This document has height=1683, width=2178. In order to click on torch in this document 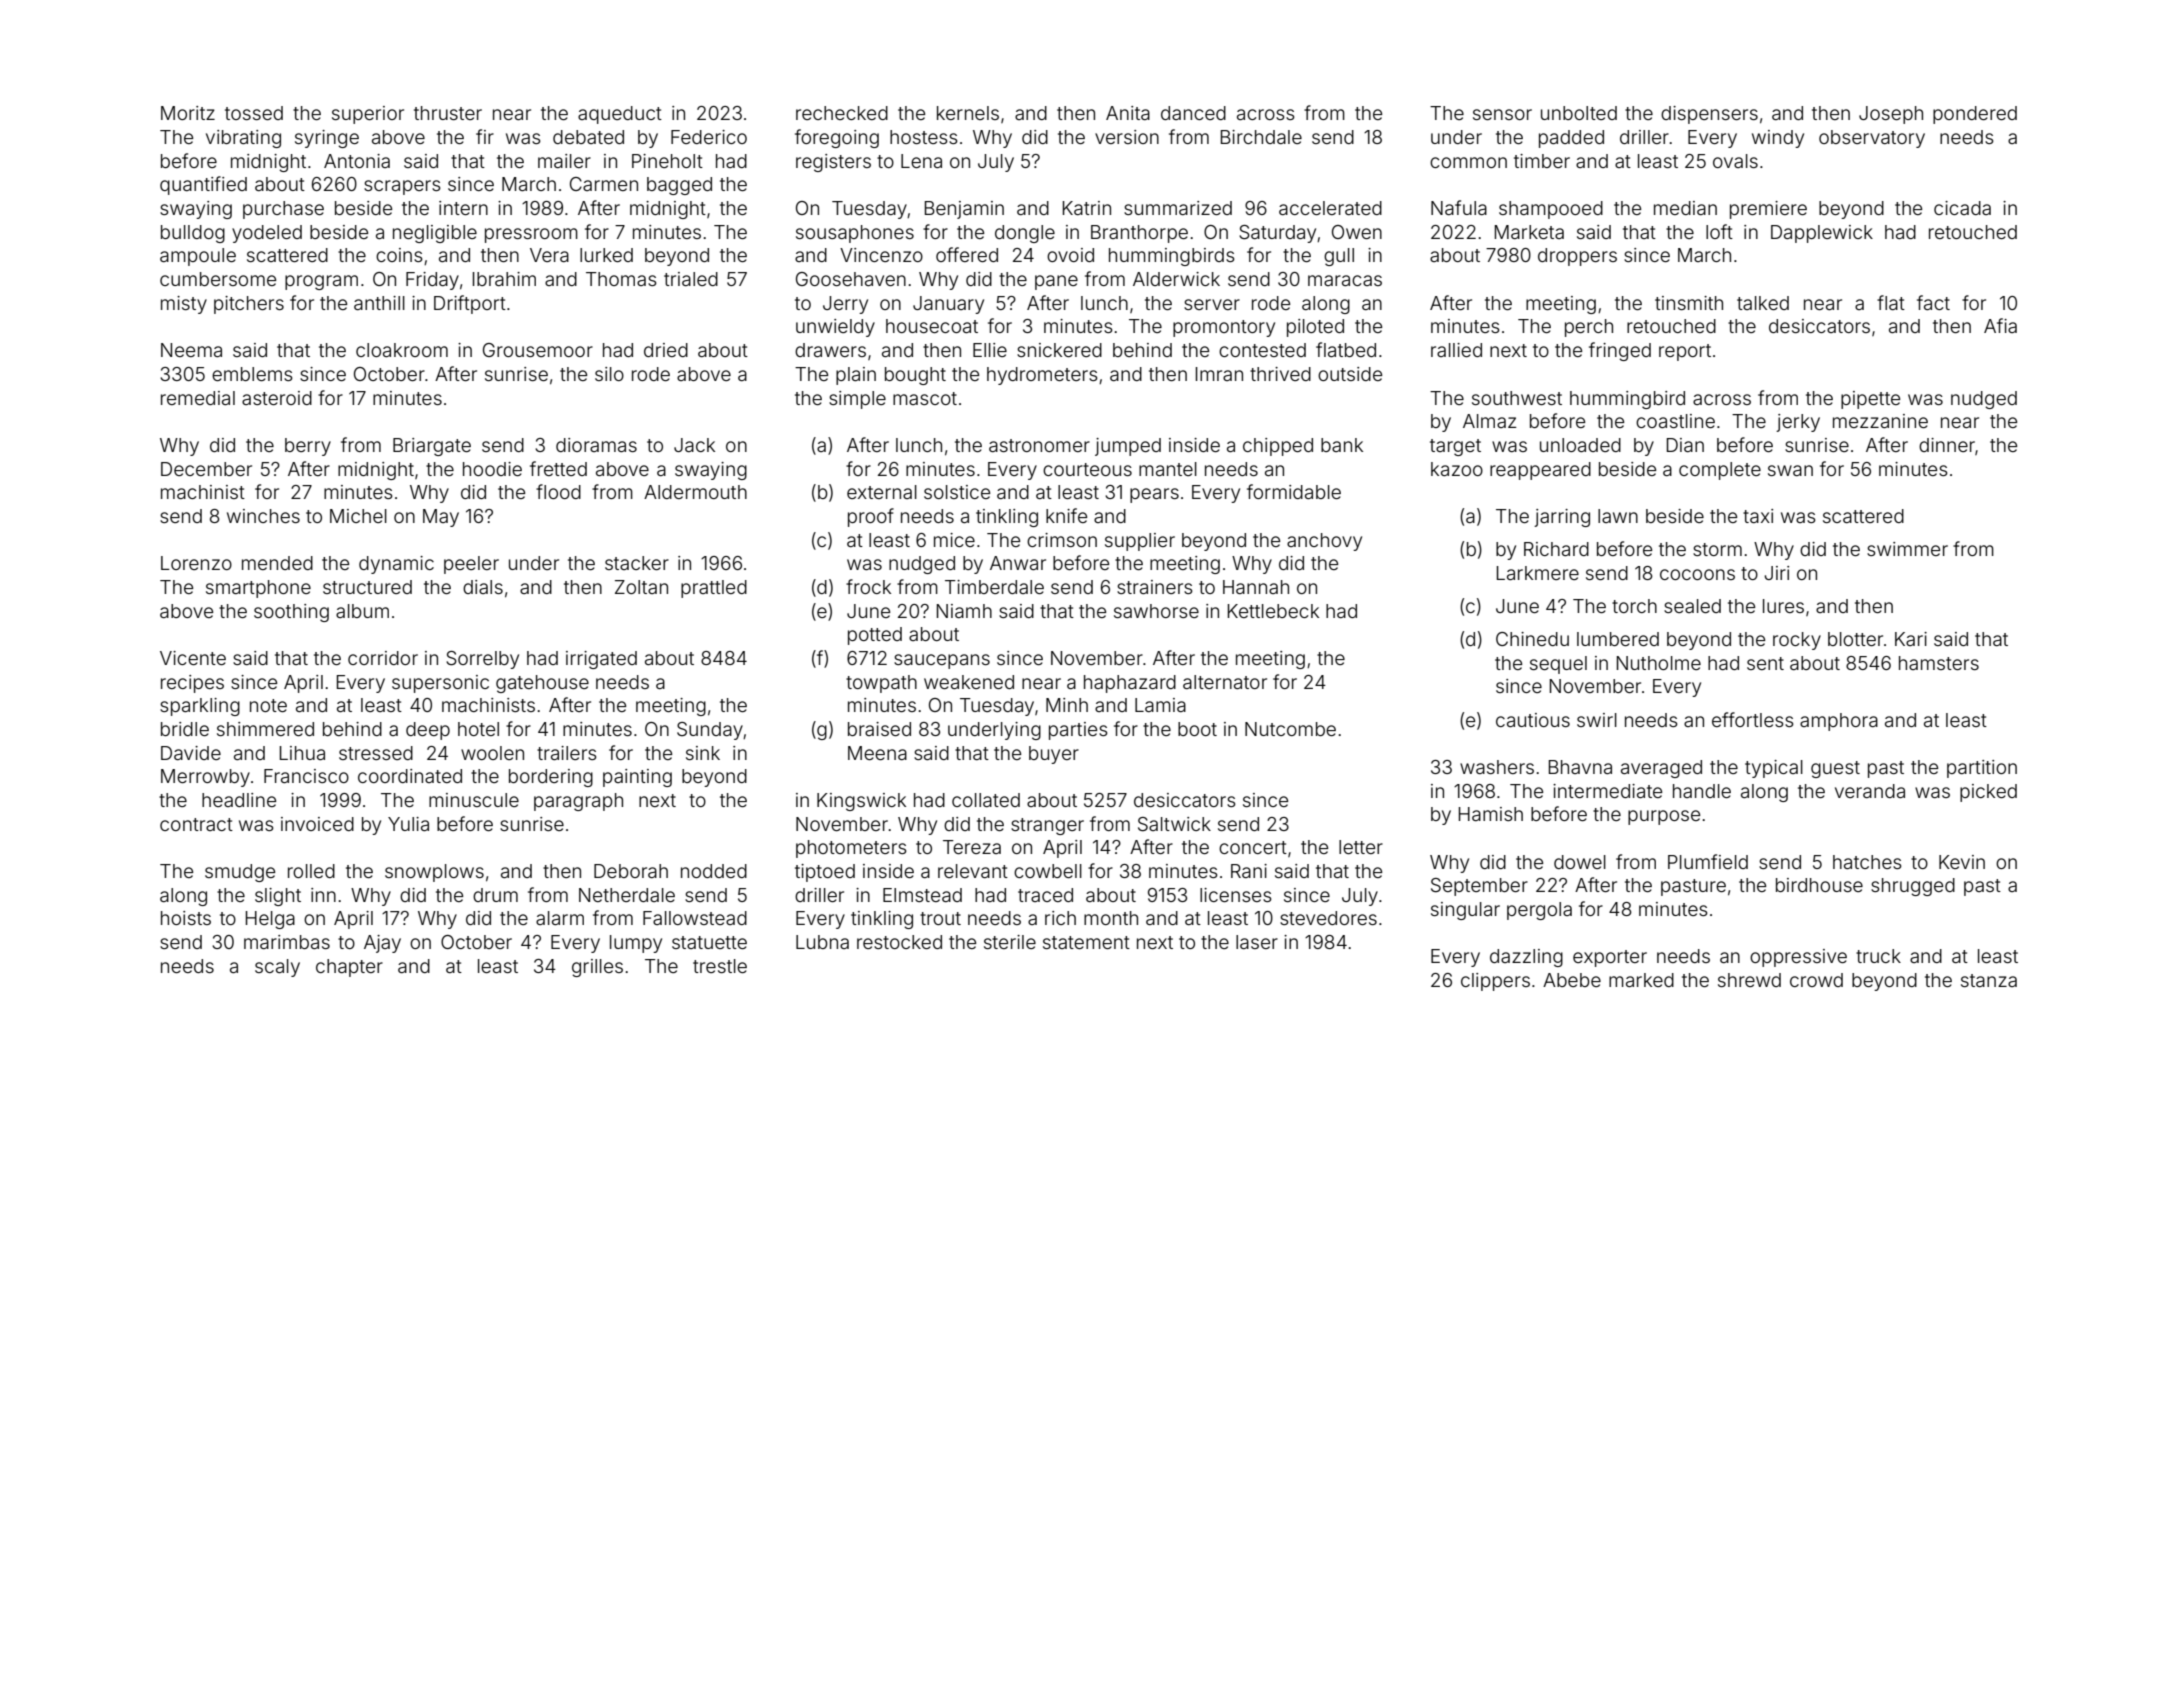, I will do `click(1634, 606)`.
